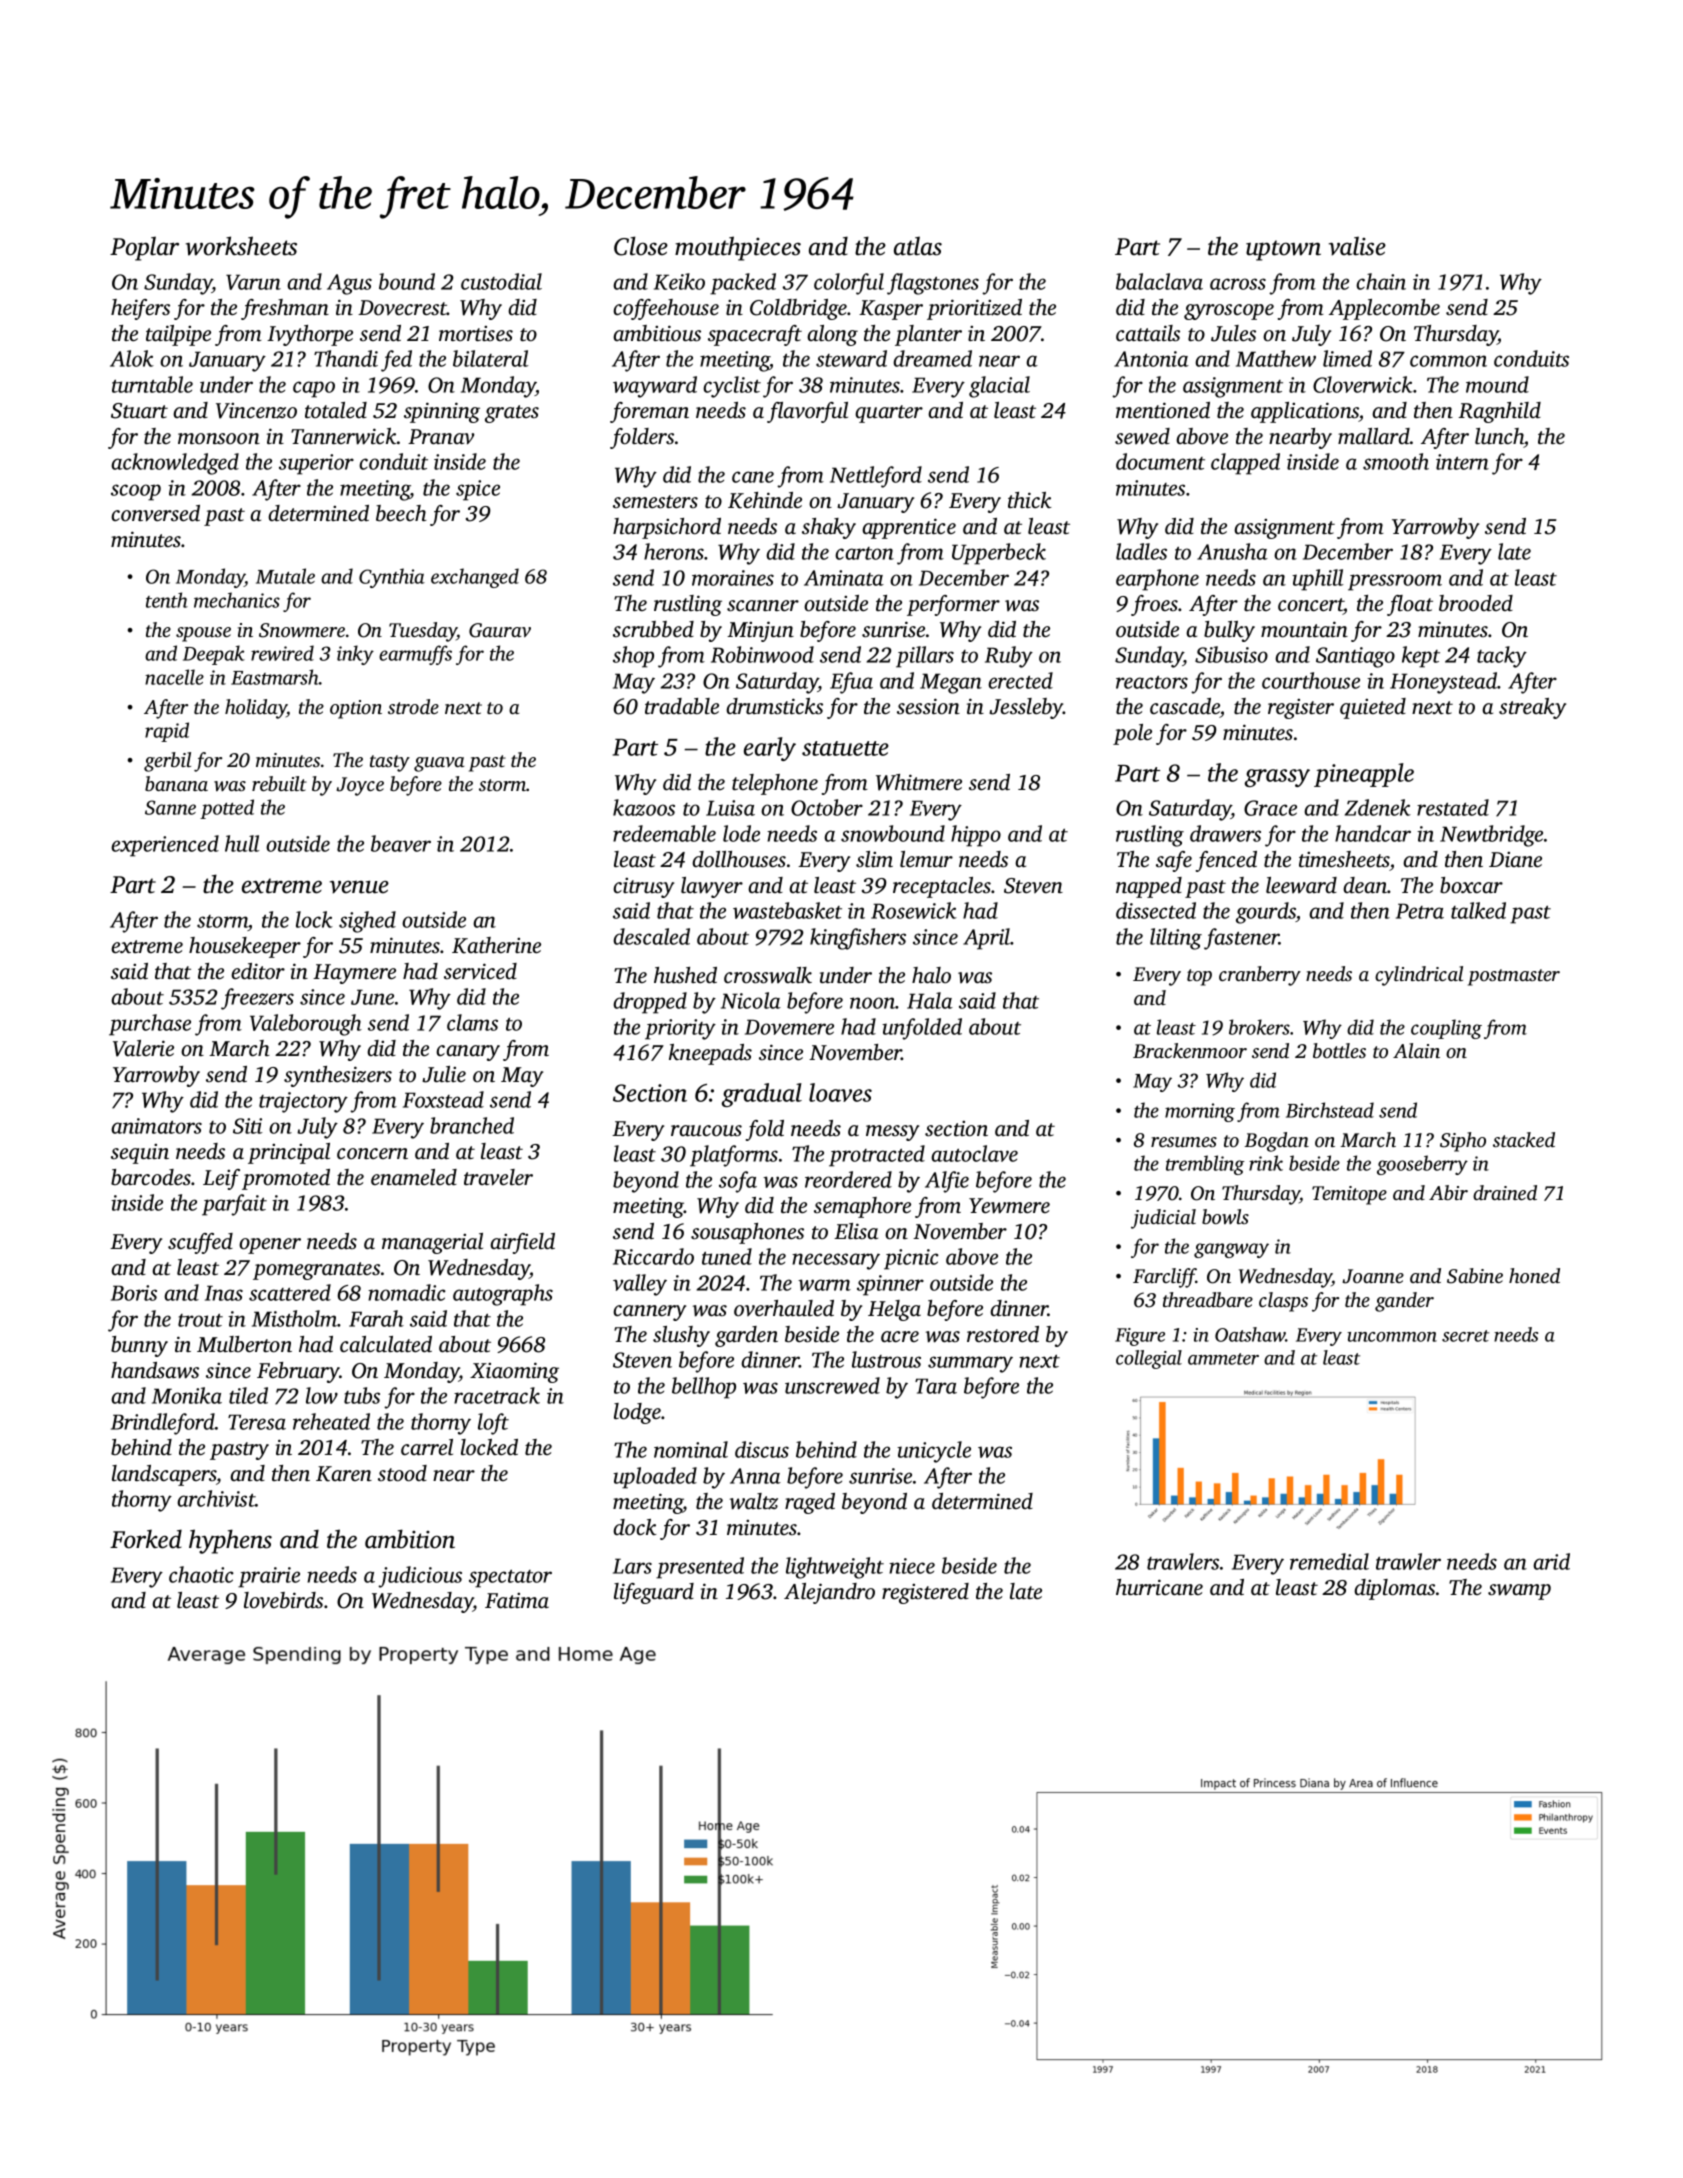 Image resolution: width=1683 pixels, height=2178 pixels. Describe the element at coordinates (889, 414) in the page. I see `quarter` at that location.
